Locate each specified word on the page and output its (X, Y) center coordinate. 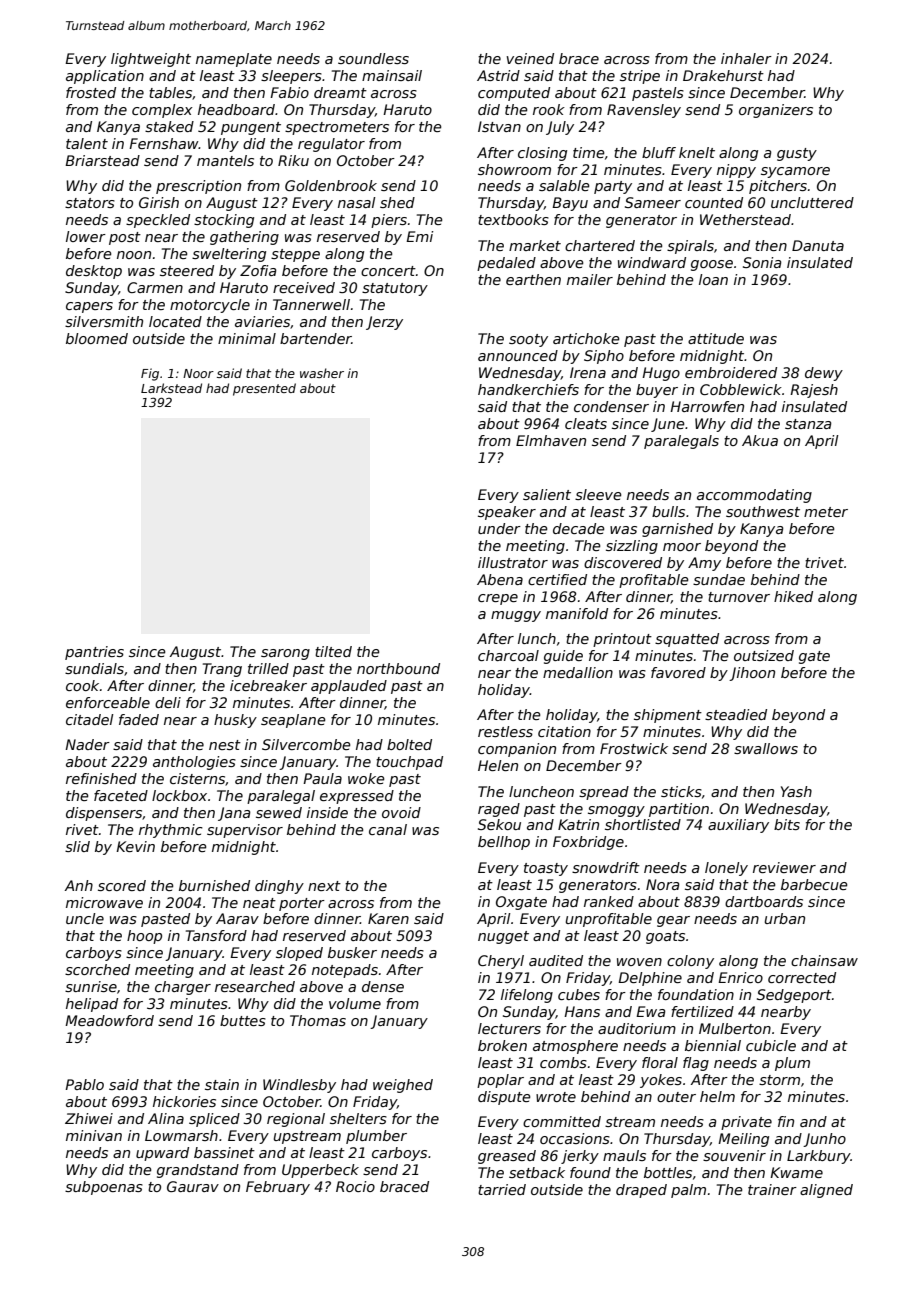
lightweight (151, 60)
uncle (85, 918)
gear (673, 921)
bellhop (504, 843)
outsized (764, 655)
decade (578, 528)
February (278, 1188)
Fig (150, 374)
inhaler (746, 58)
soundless (373, 58)
